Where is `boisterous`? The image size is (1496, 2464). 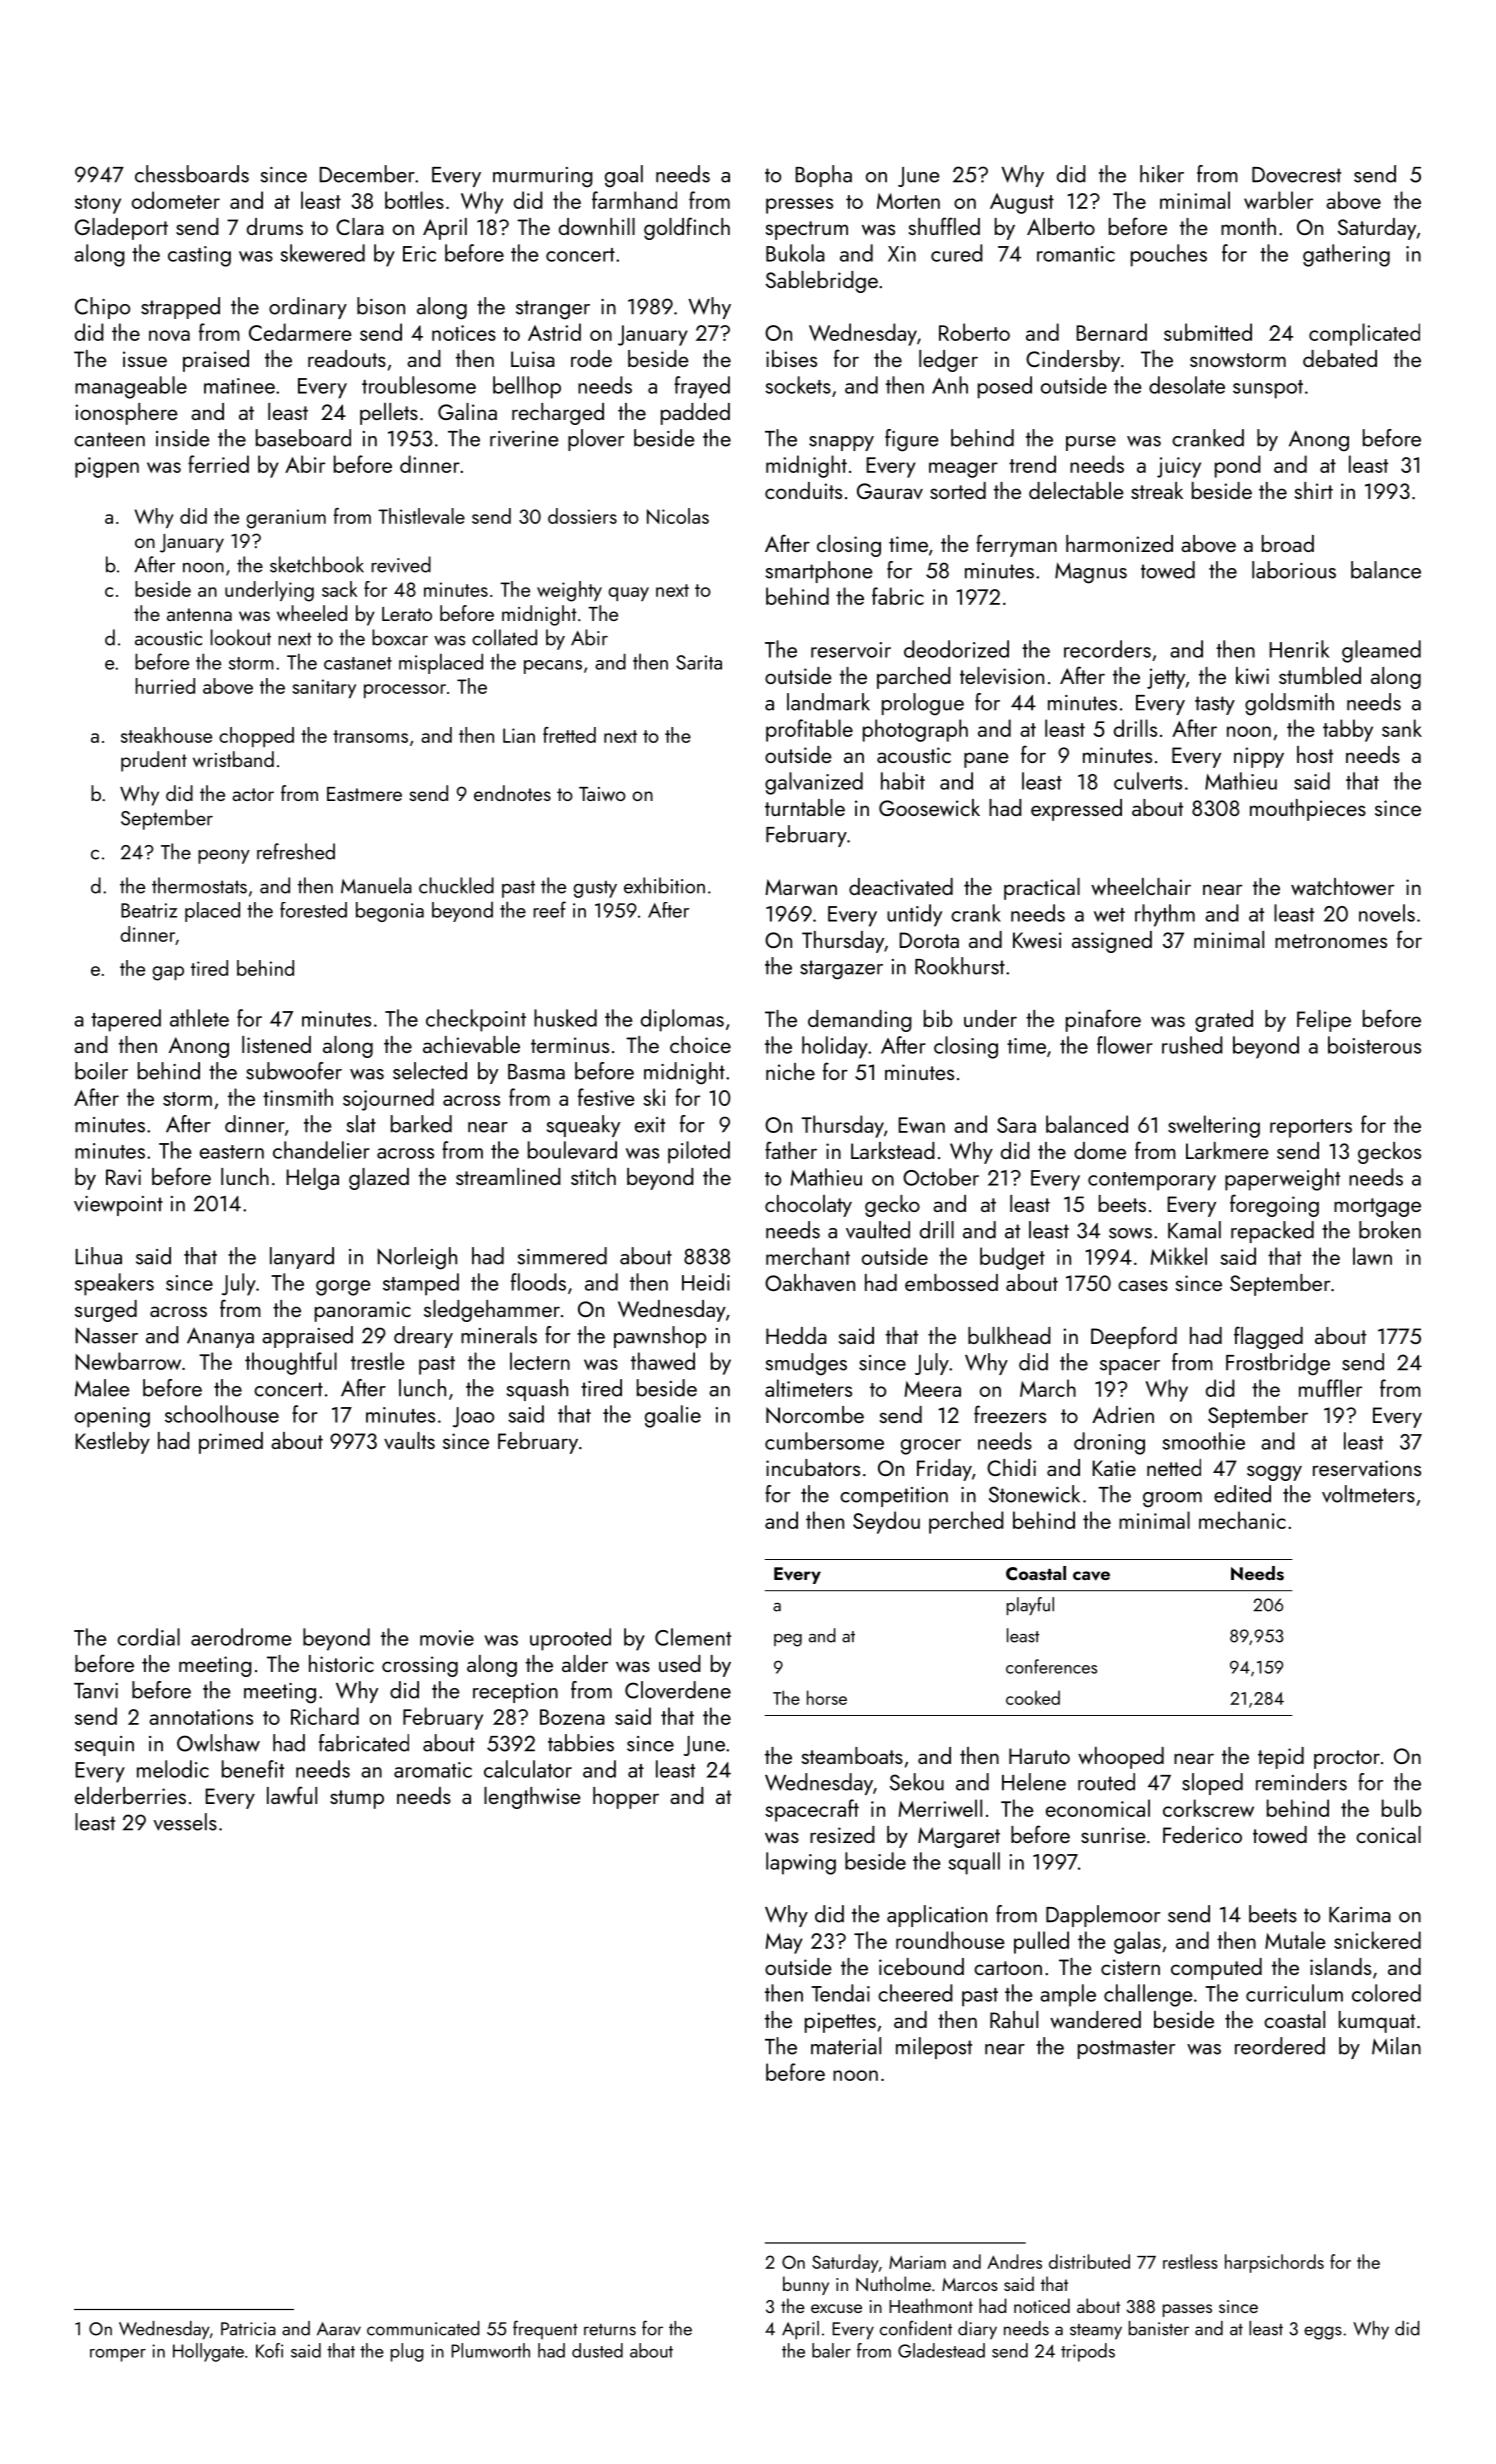 boisterous is located at coordinates (1374, 1045).
